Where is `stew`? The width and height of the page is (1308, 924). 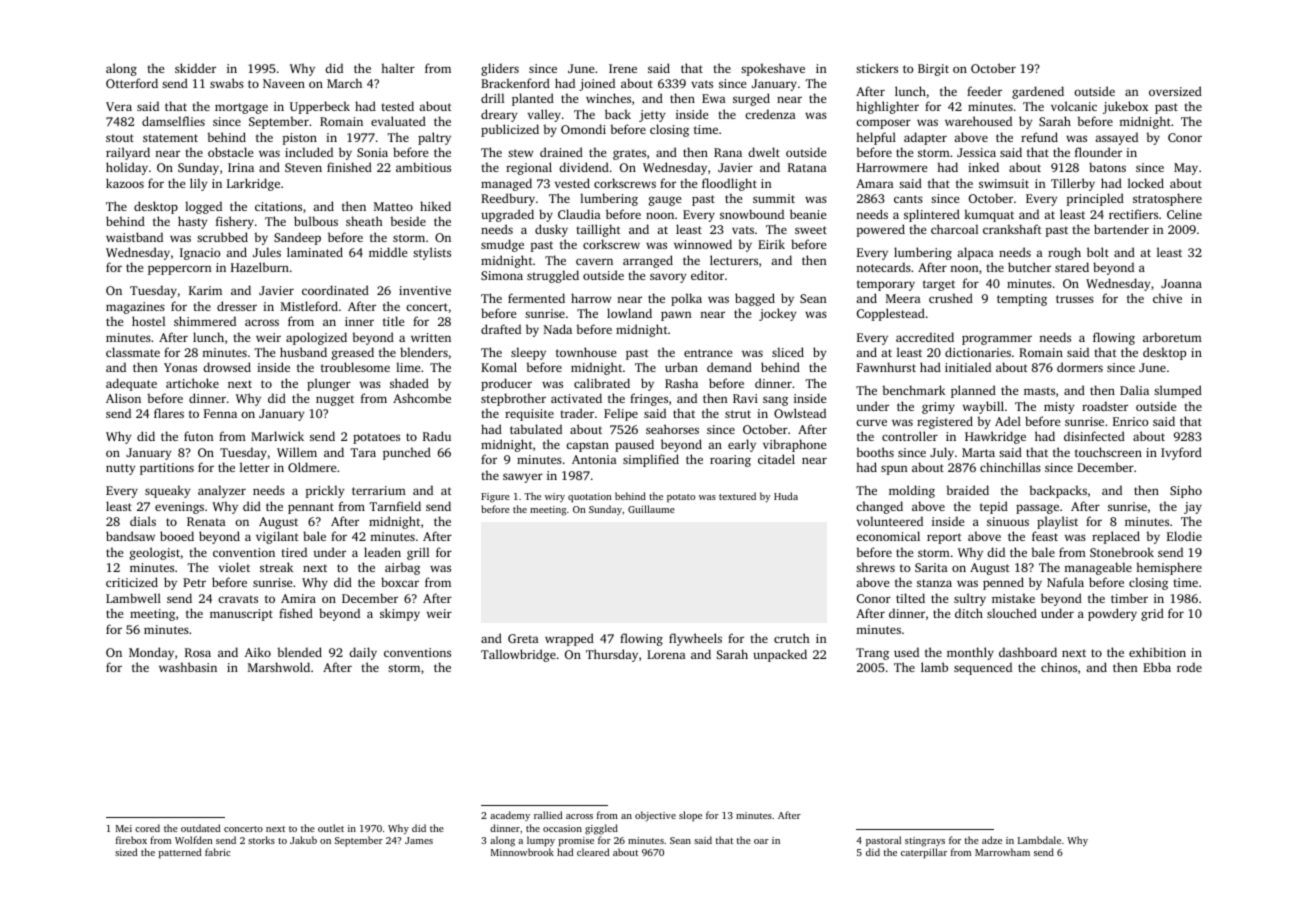
stew is located at coordinates (520, 153).
